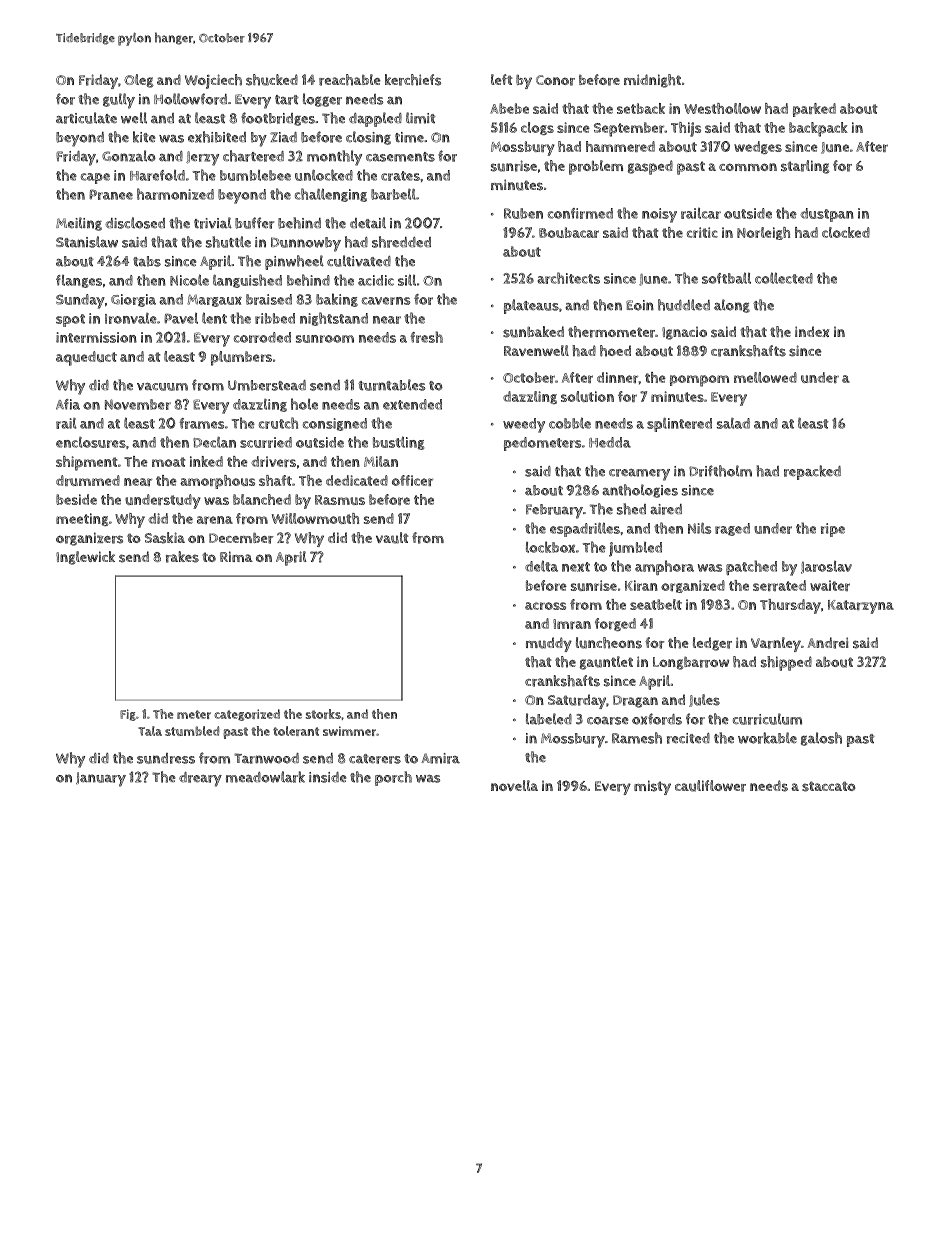  What do you see at coordinates (139, 81) in the screenshot?
I see `Oleg` at bounding box center [139, 81].
